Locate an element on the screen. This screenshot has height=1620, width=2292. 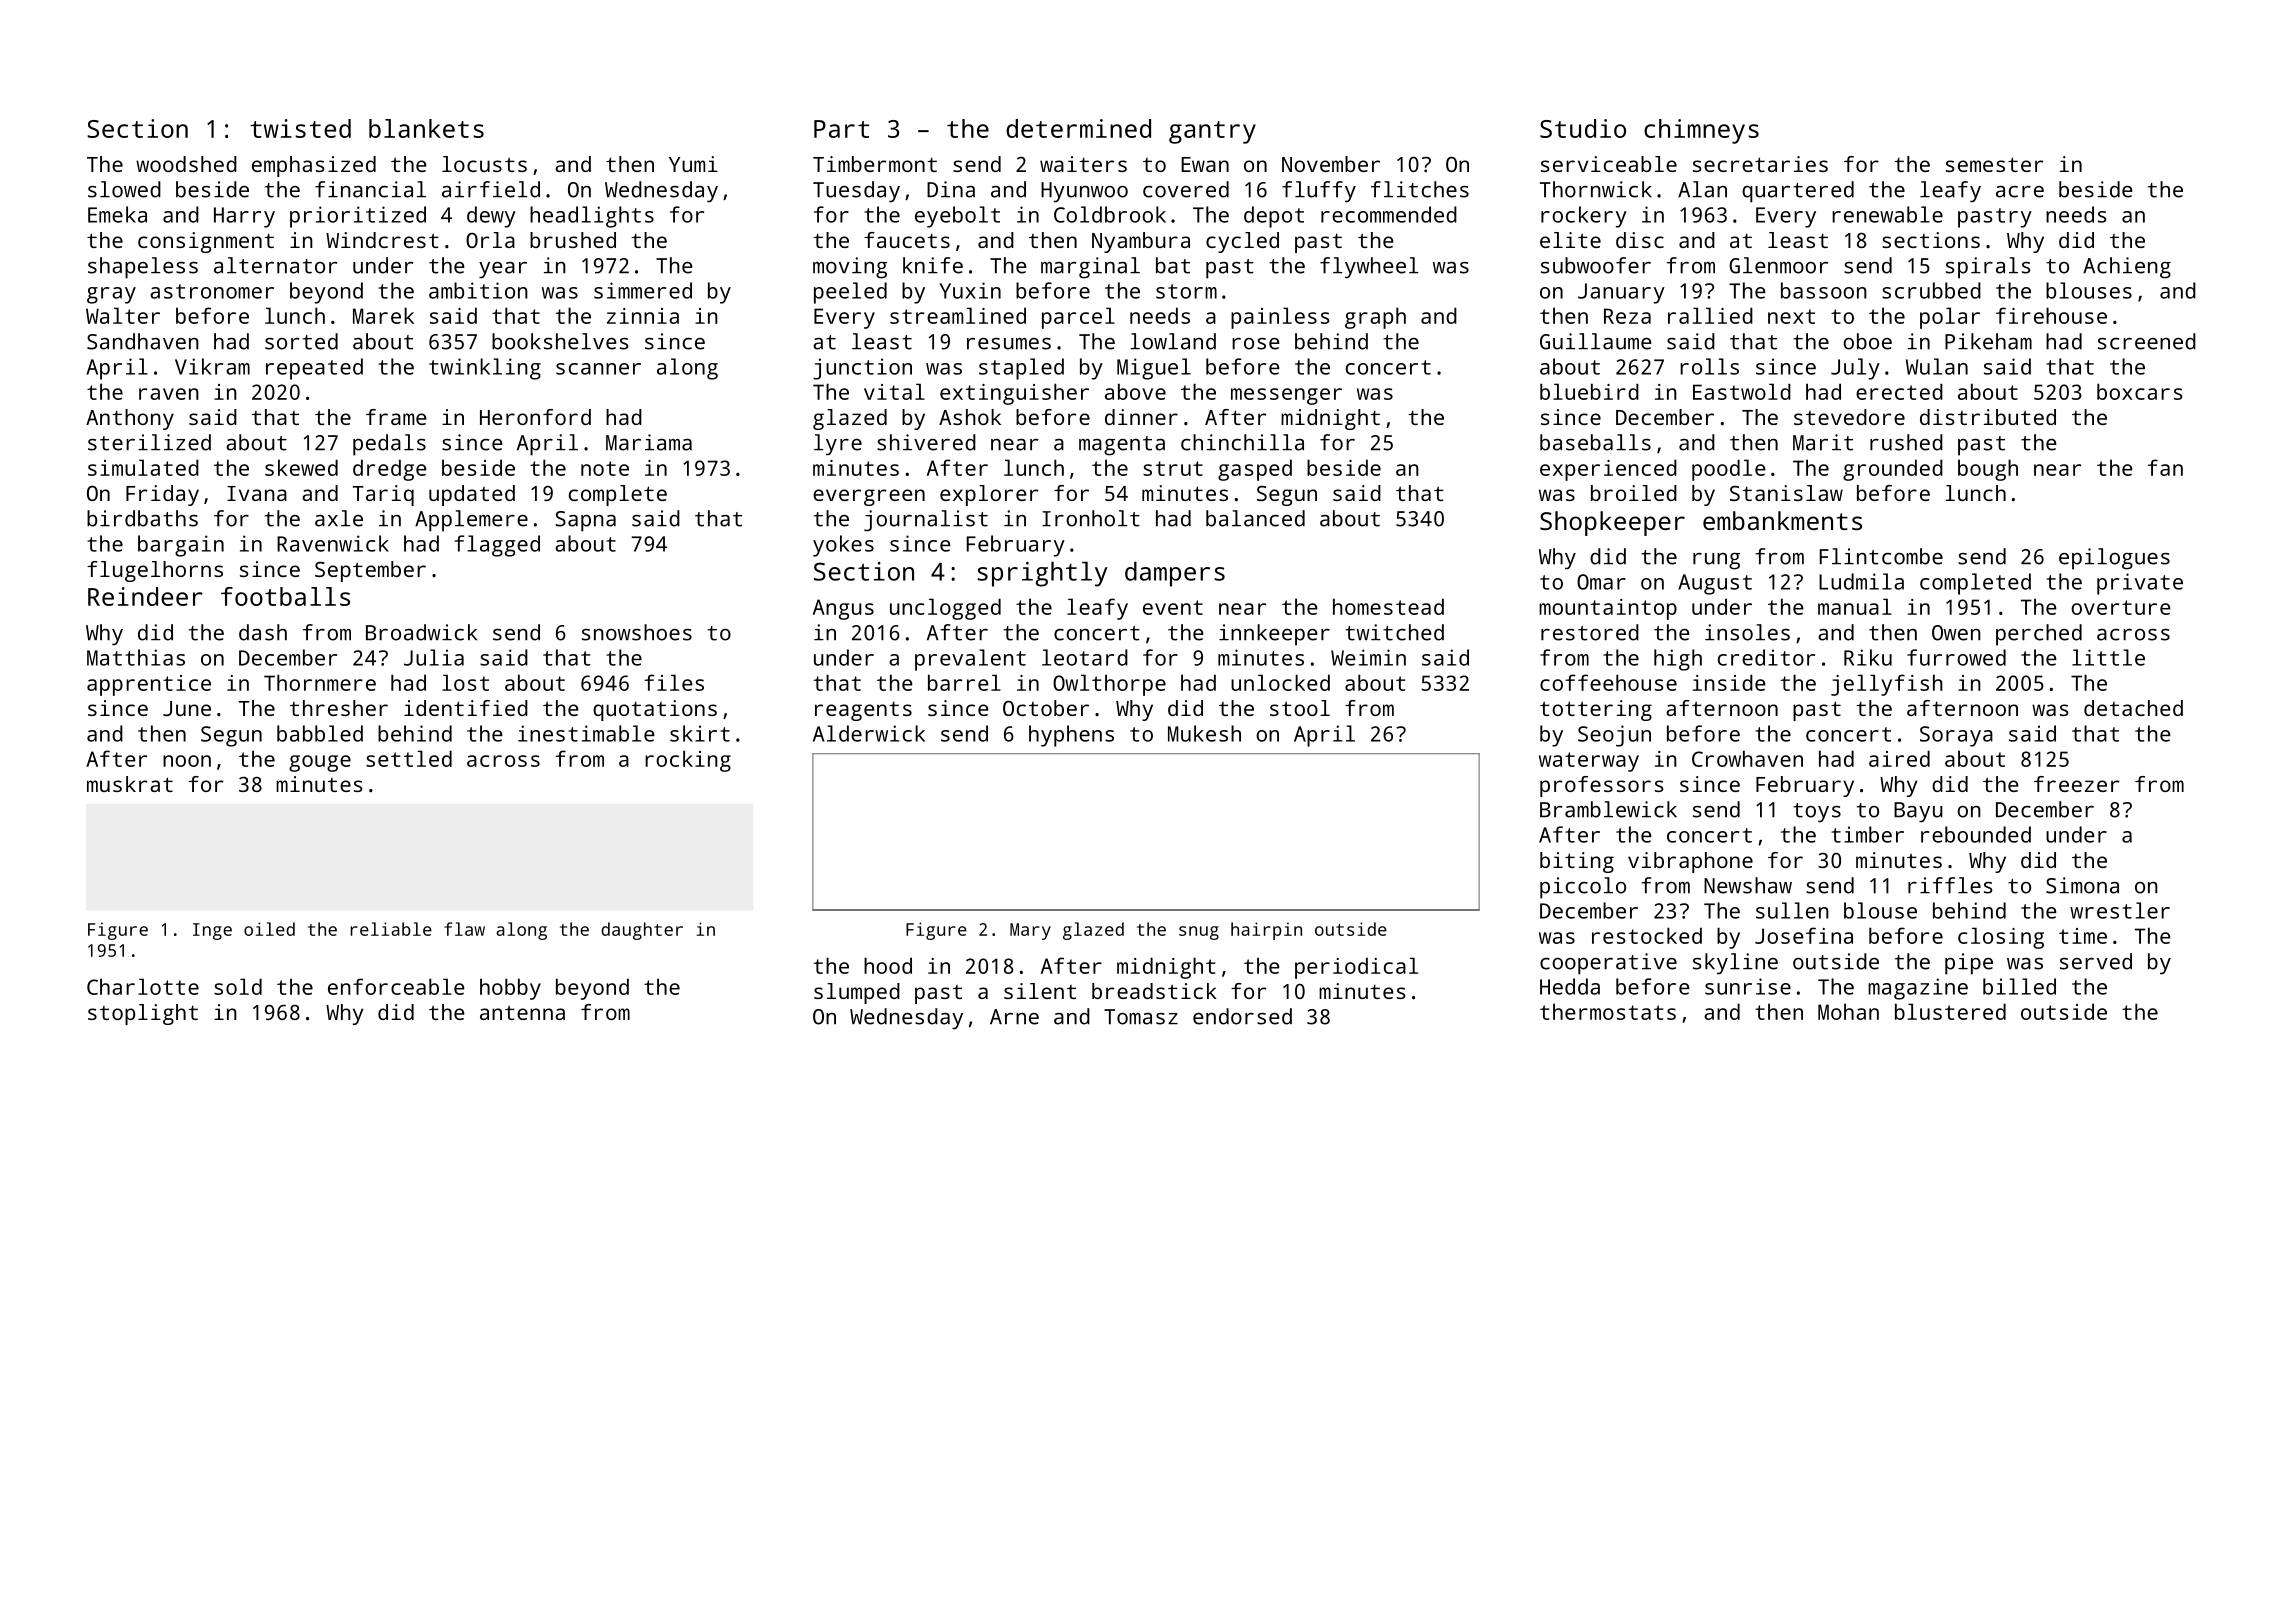
Eastwold is located at coordinates (1742, 391).
